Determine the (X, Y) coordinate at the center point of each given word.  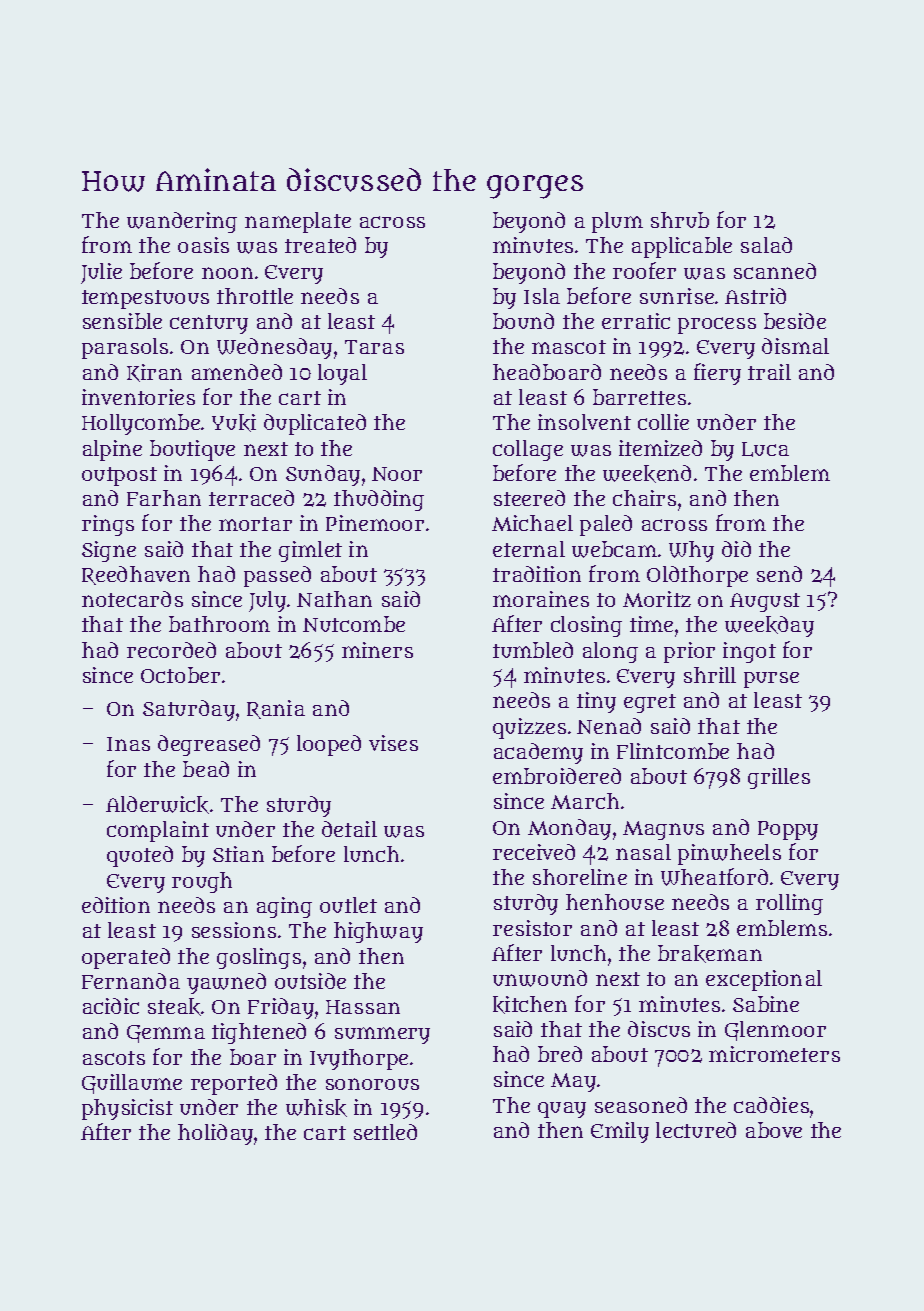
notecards (132, 599)
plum (617, 222)
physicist (127, 1109)
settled (385, 1132)
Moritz (657, 599)
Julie (101, 273)
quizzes (529, 728)
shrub (680, 220)
